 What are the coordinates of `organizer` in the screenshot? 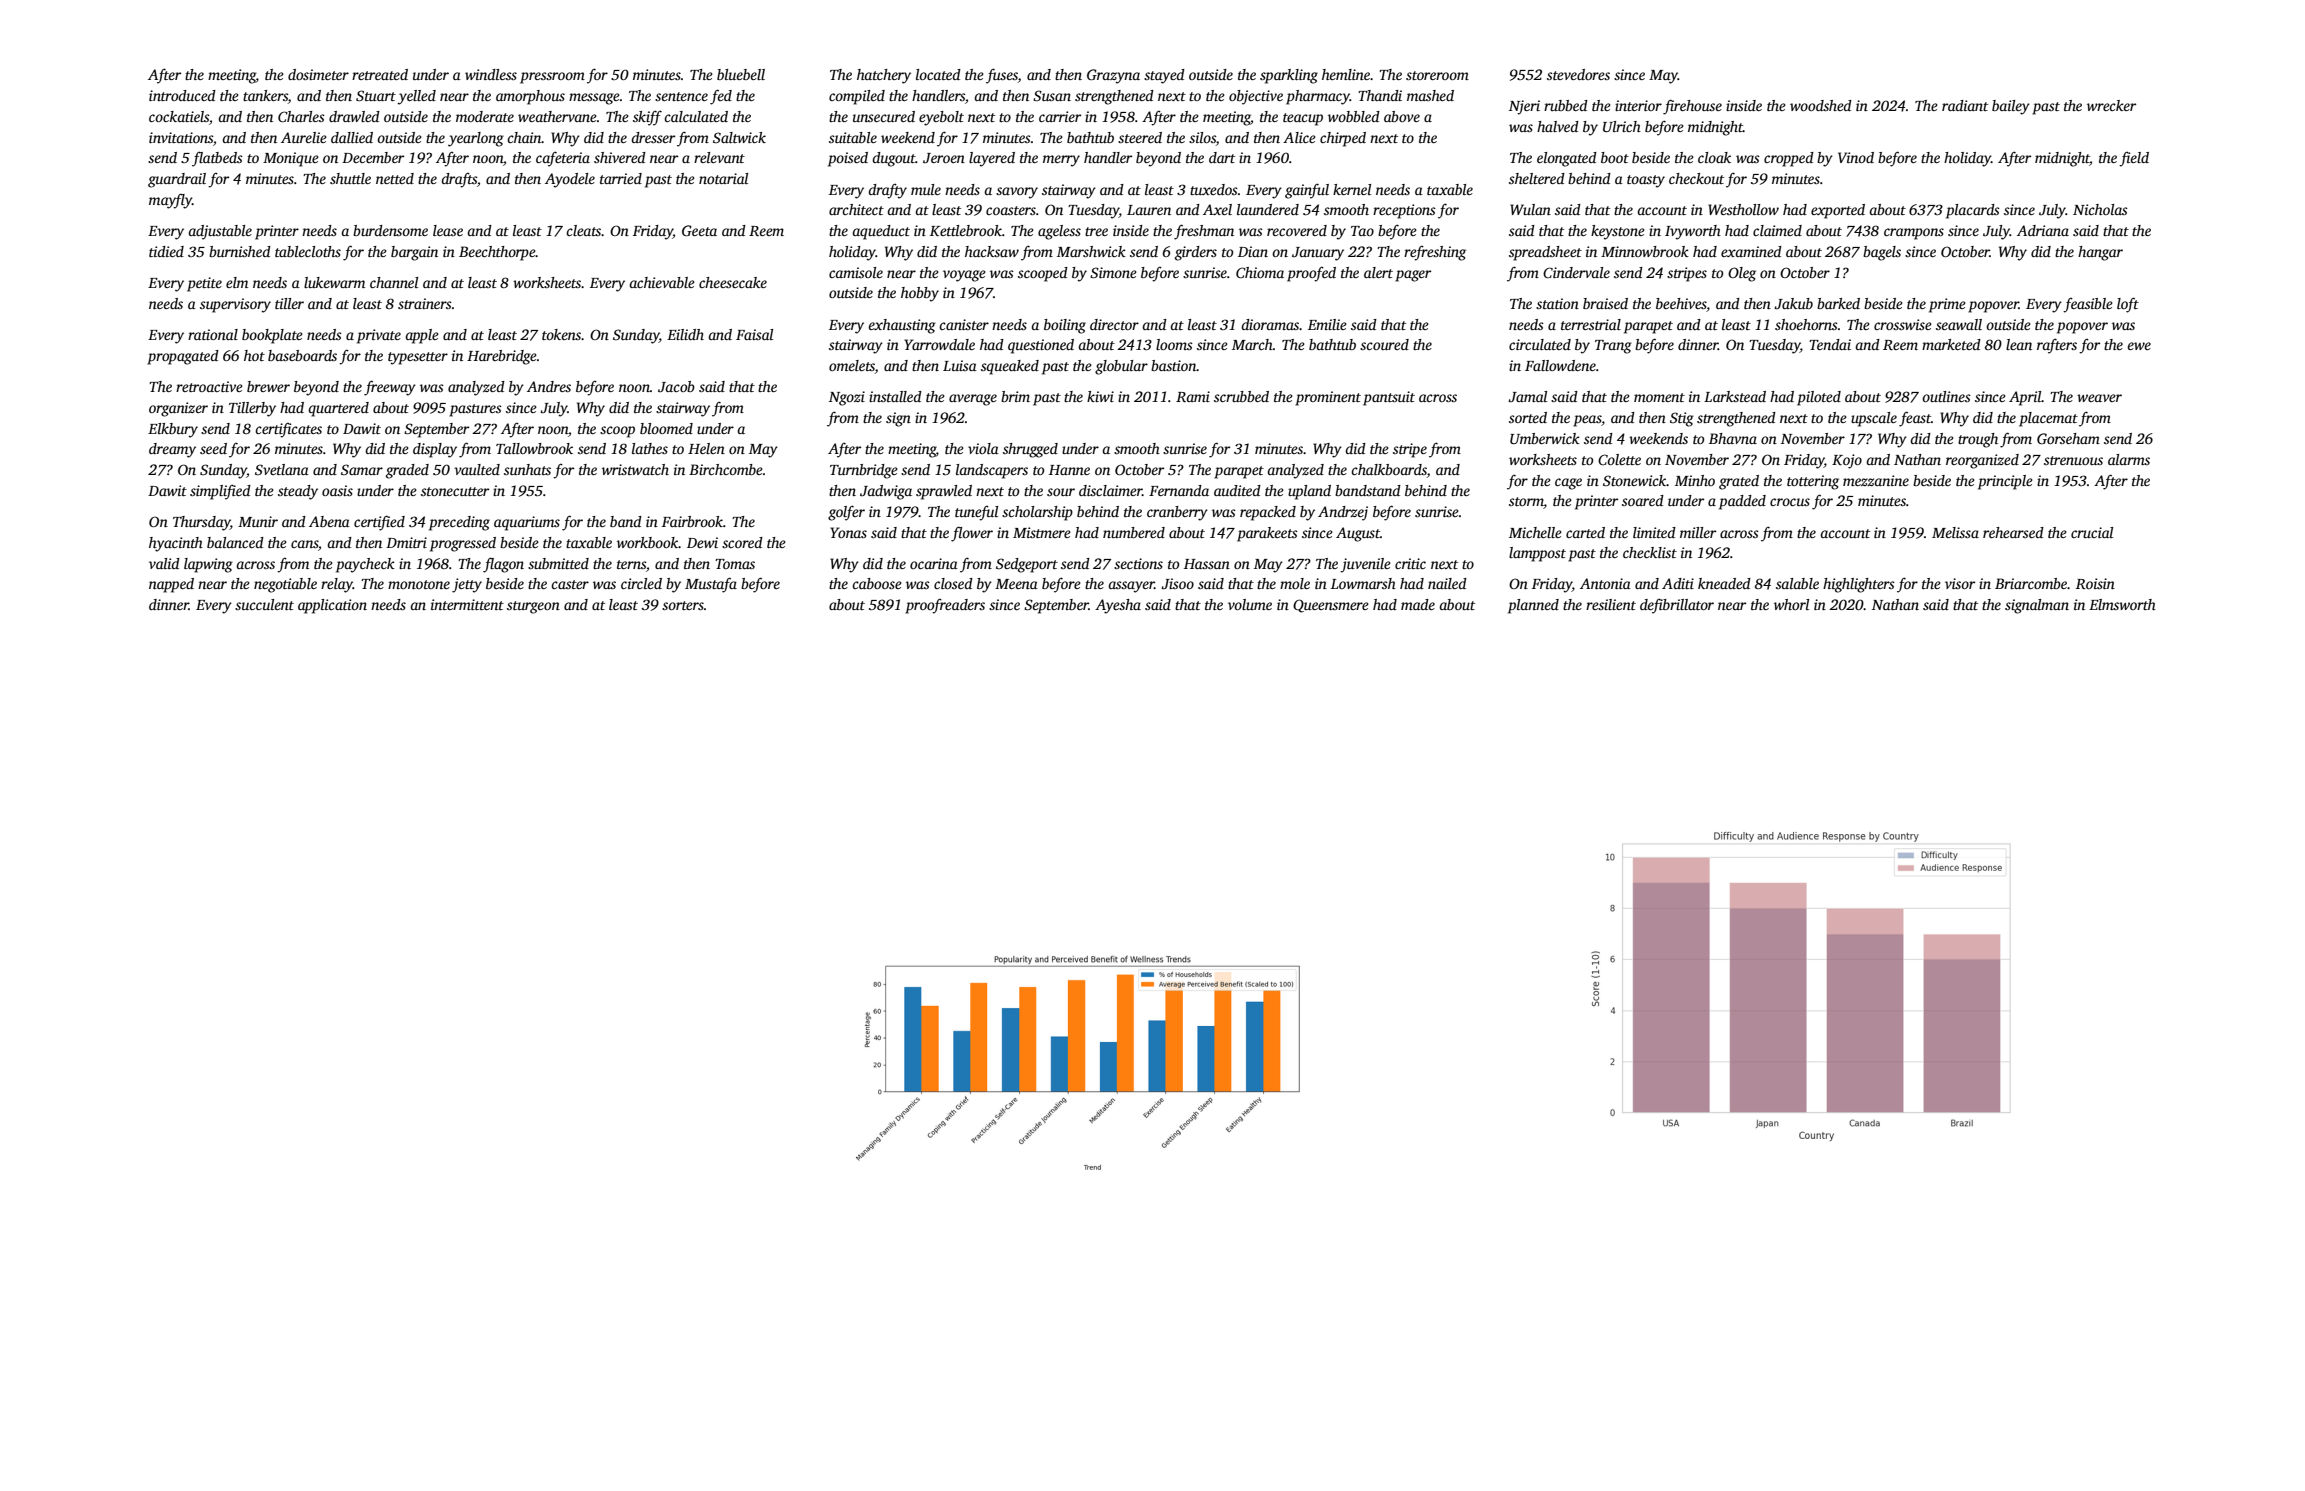 It's located at (178, 409).
